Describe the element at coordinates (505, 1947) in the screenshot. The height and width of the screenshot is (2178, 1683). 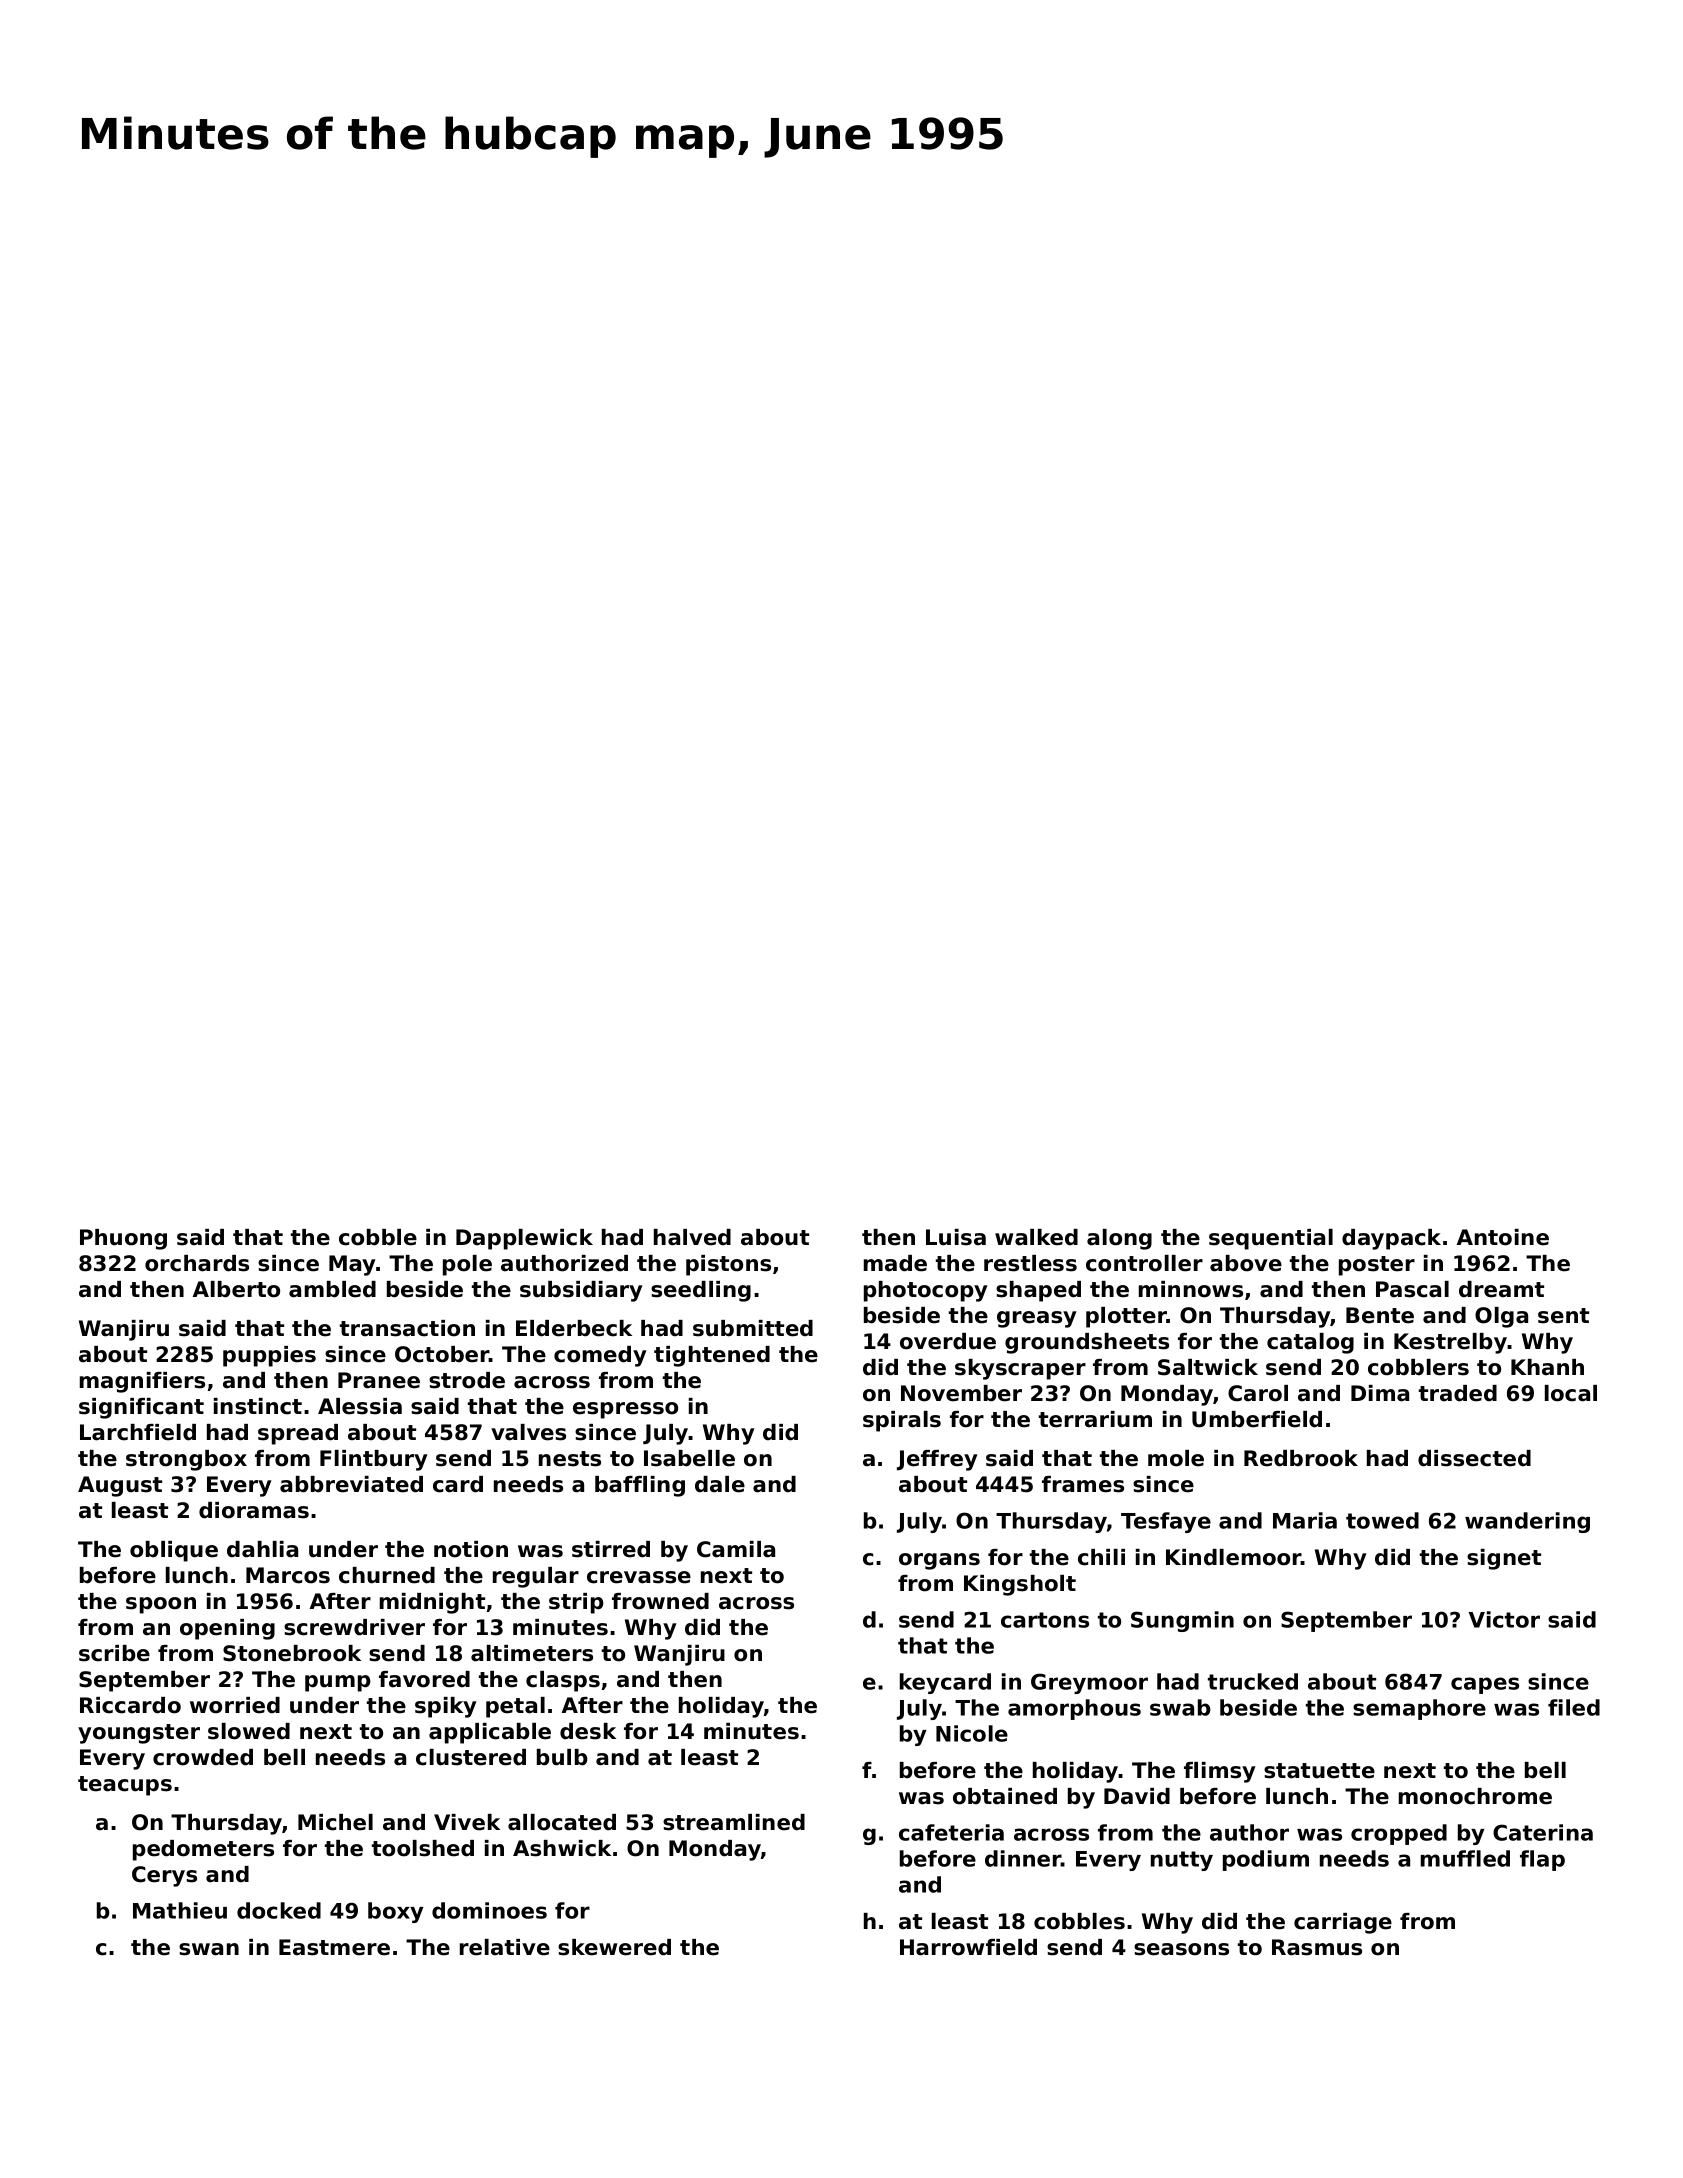
I see `relative` at that location.
